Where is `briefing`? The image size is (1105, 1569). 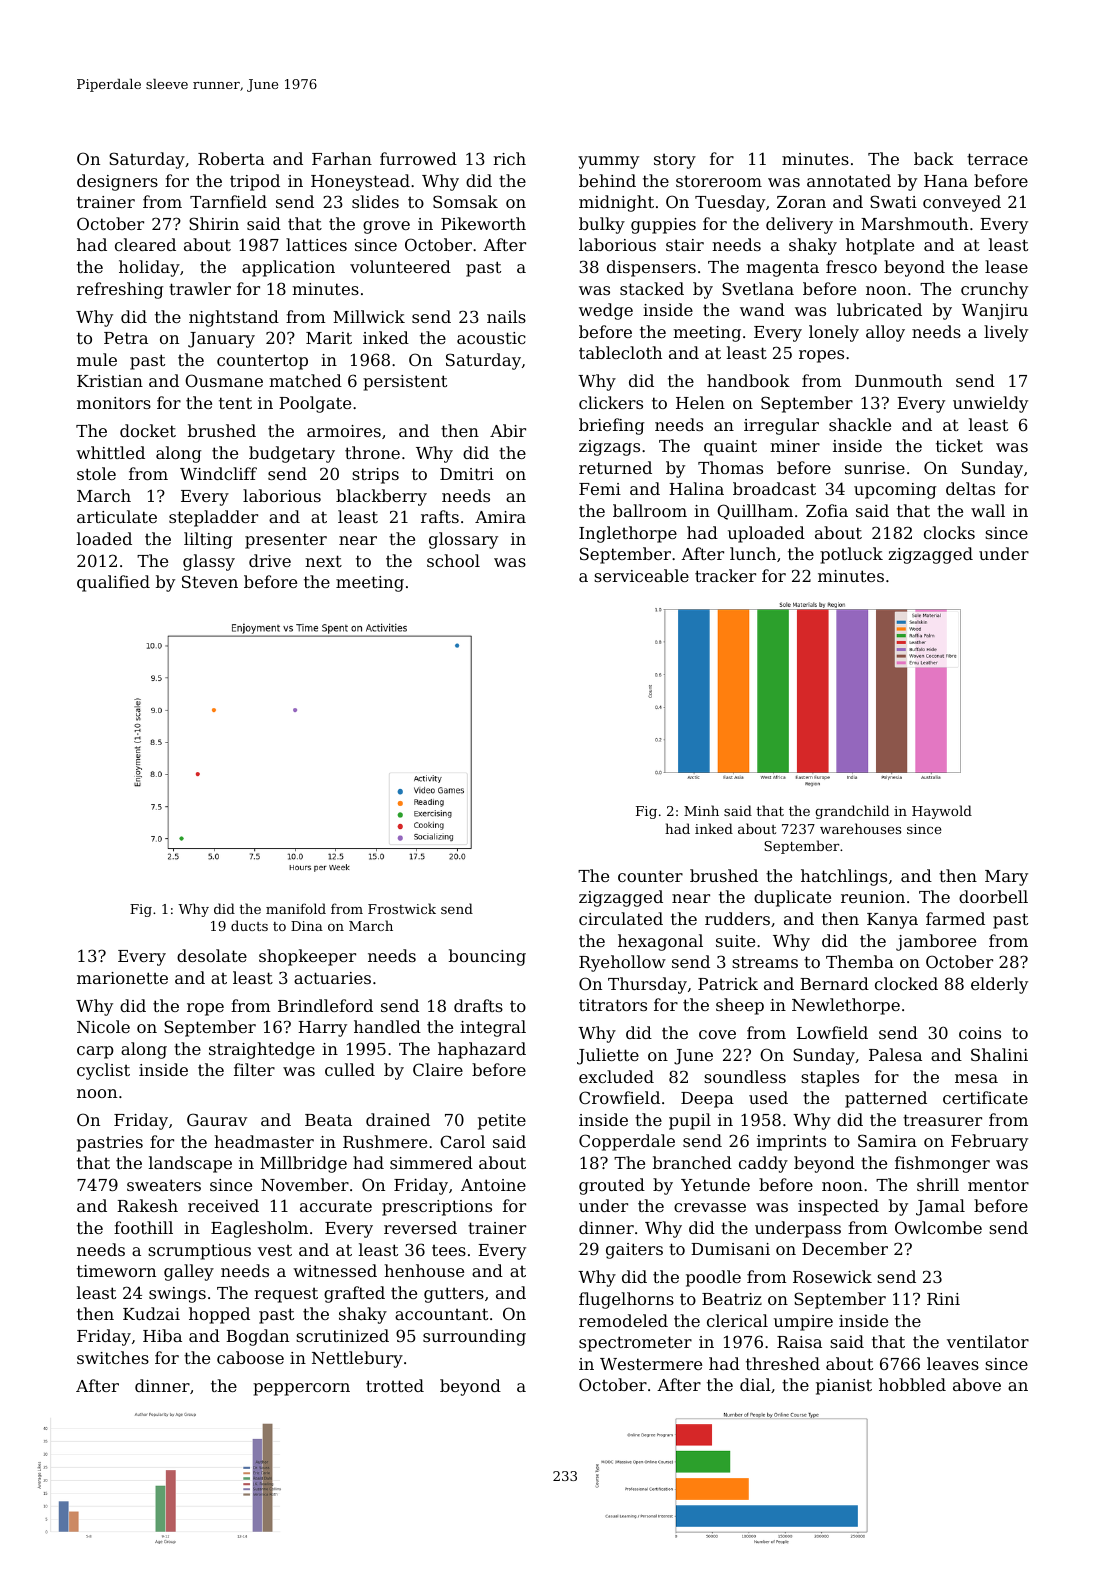 briefing is located at coordinates (612, 426).
